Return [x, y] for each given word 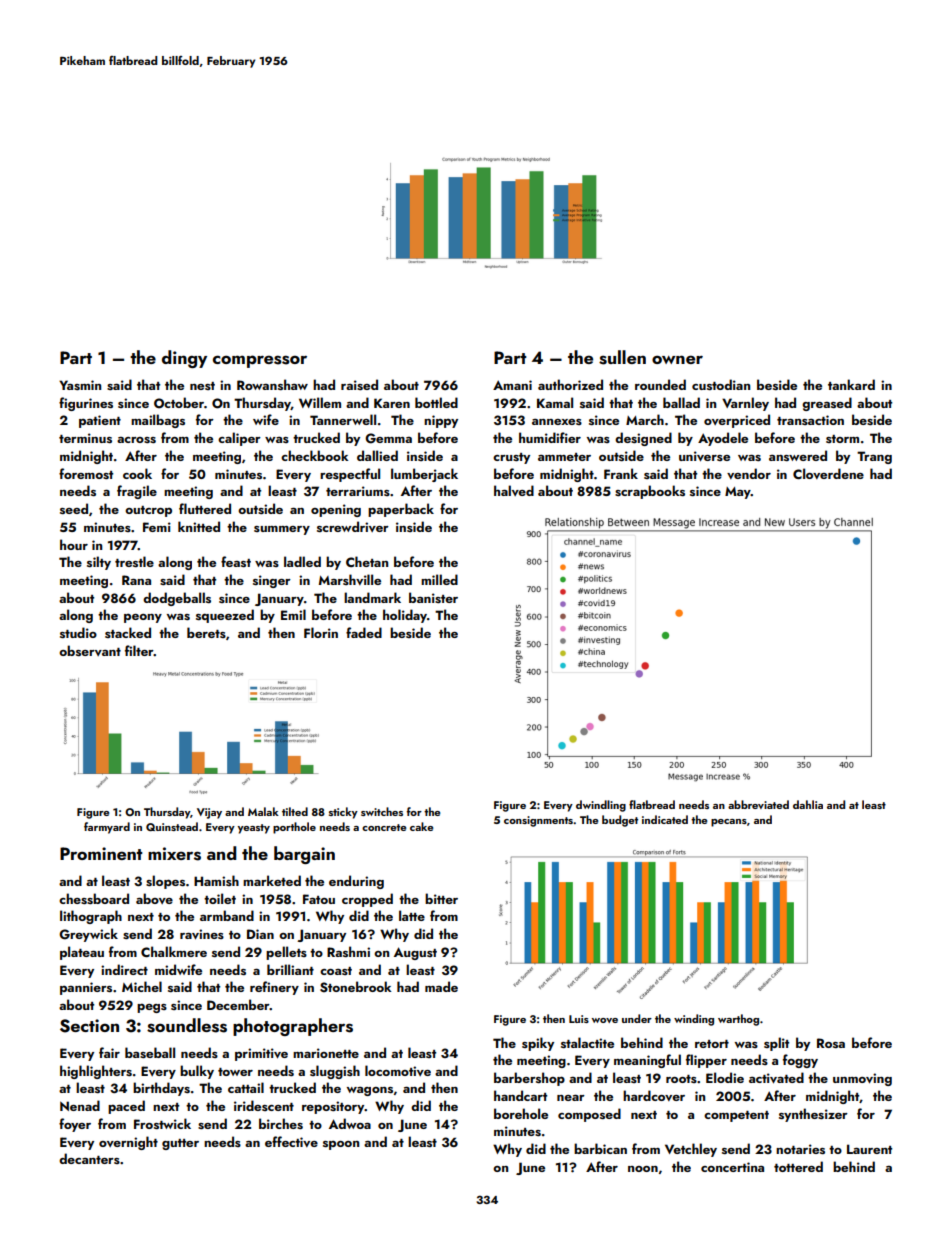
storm [842, 439]
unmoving [862, 1079]
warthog [738, 1020]
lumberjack [424, 475]
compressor [260, 361]
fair [109, 1052]
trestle [134, 561]
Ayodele [723, 439]
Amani [512, 385]
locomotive [398, 1070]
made [441, 986]
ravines [202, 934]
